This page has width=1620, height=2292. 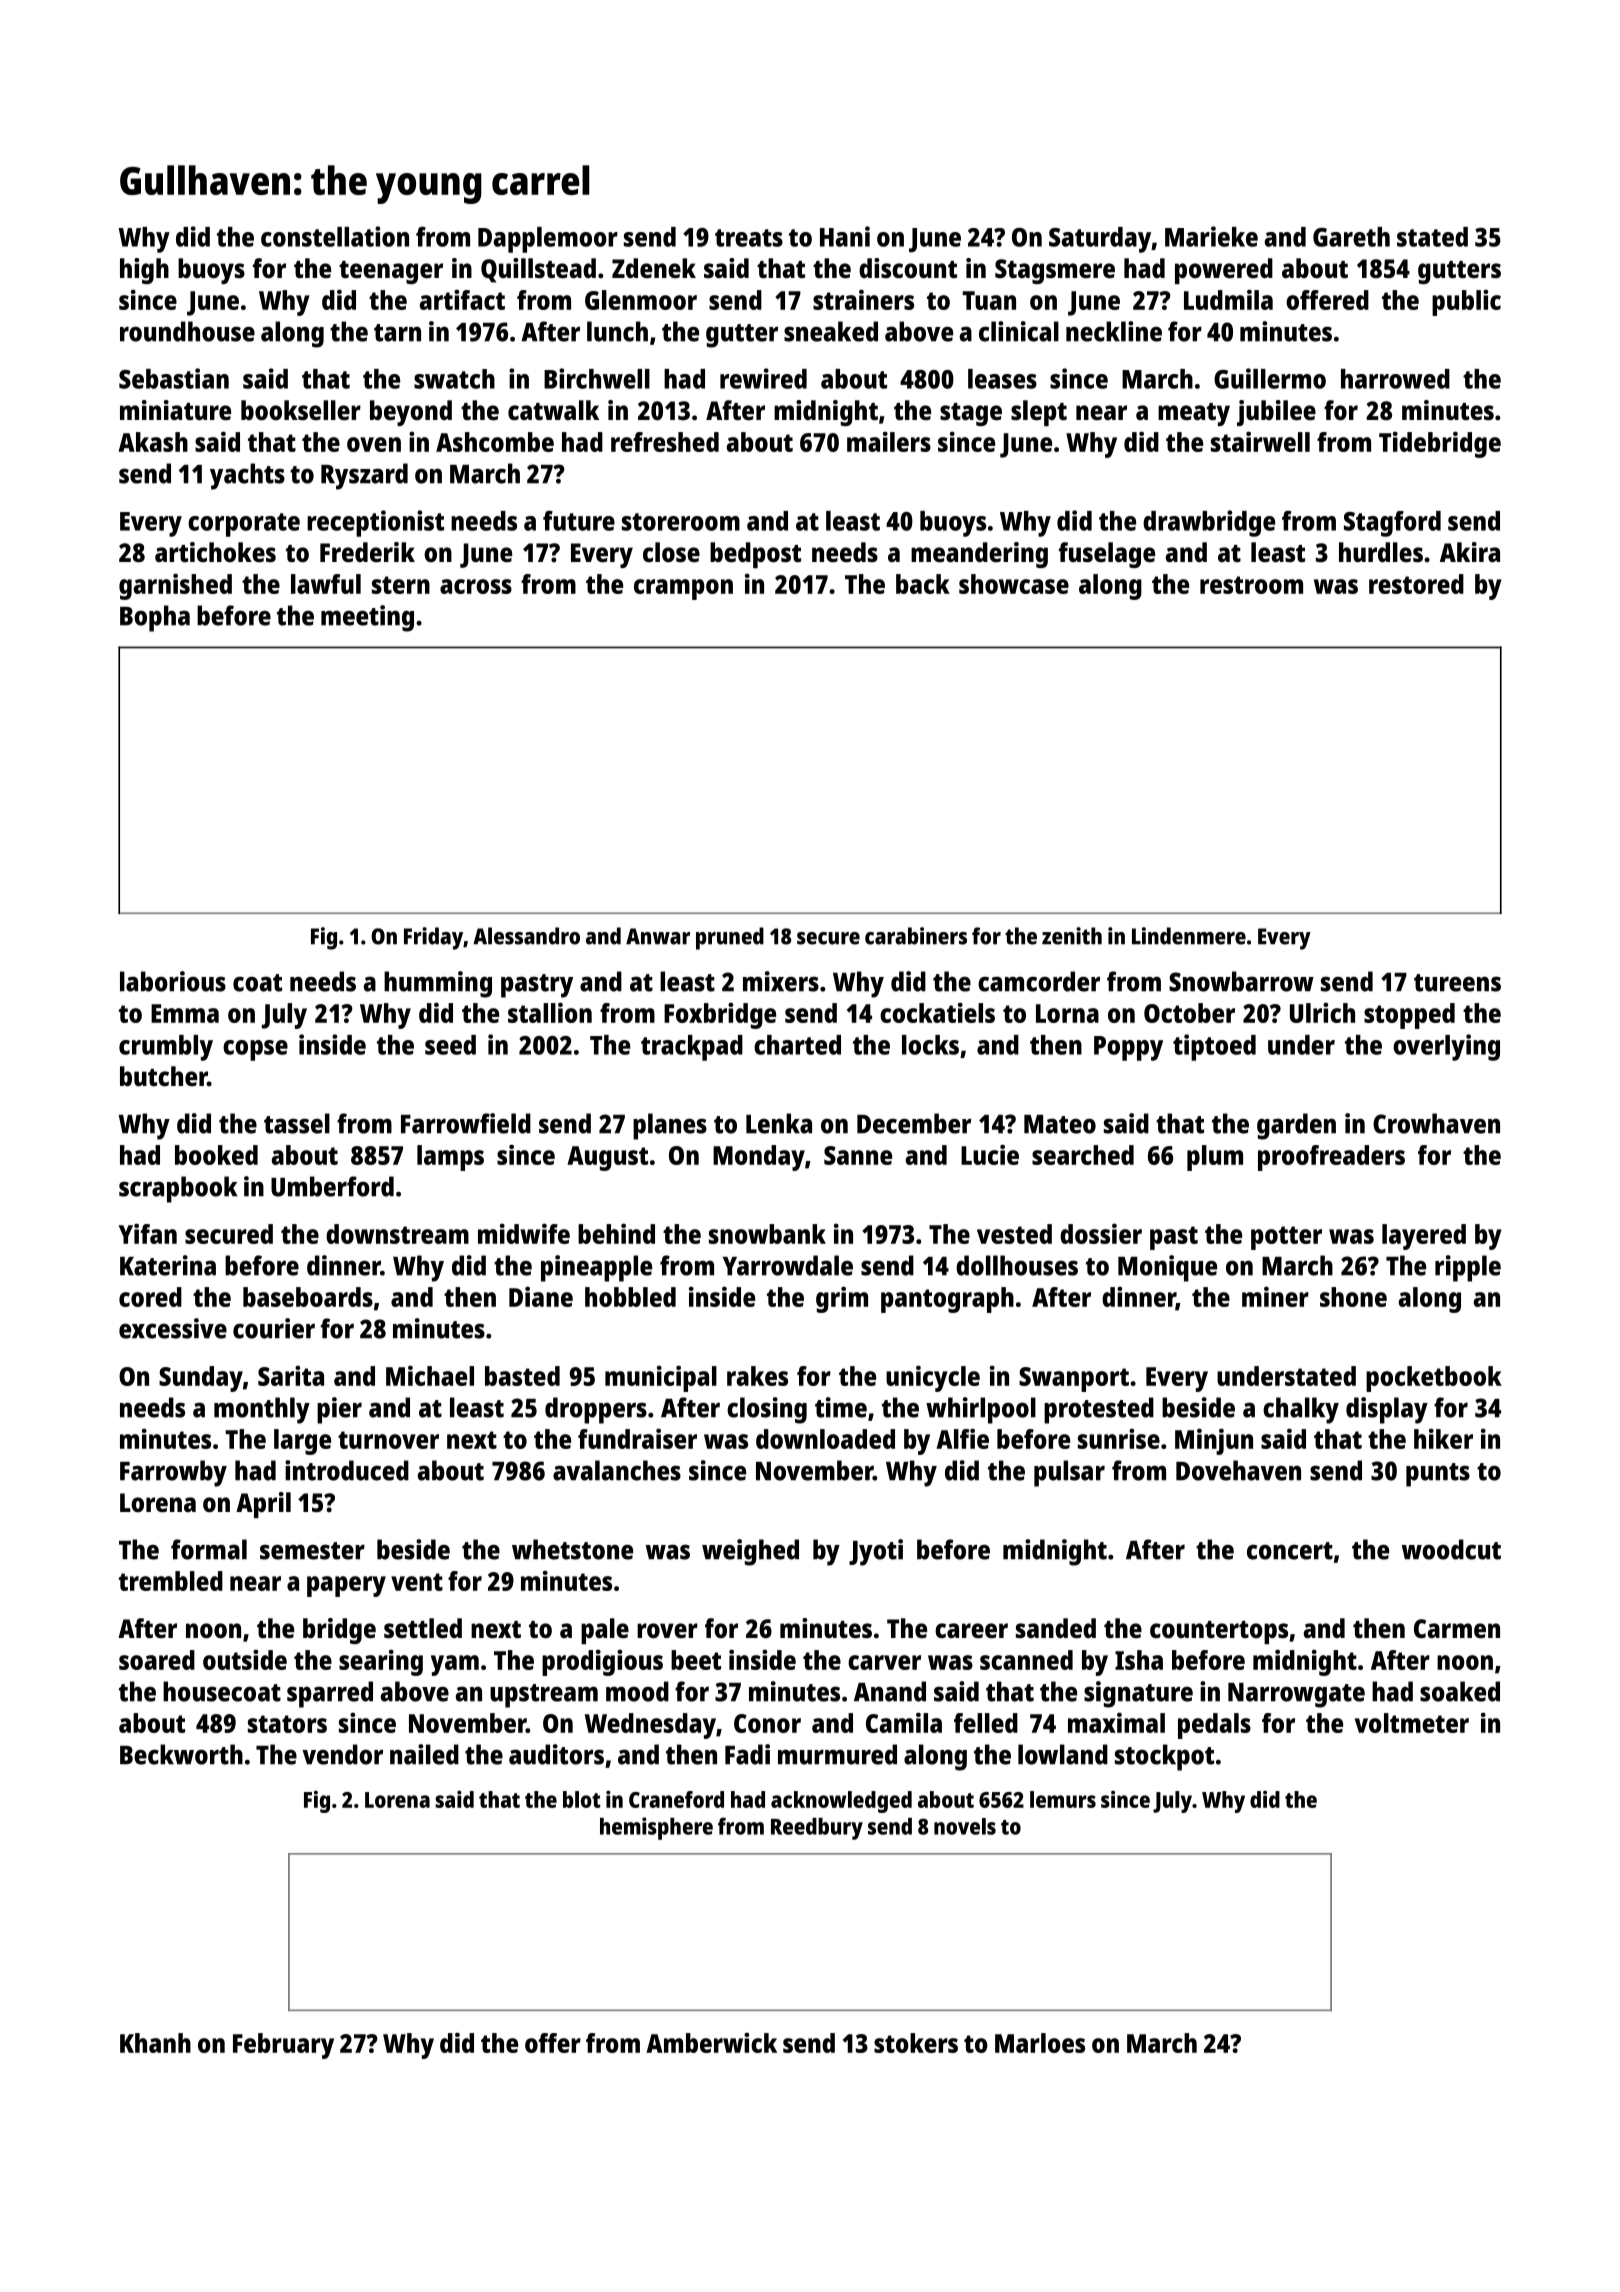 I want to click on constellation, so click(x=335, y=236).
